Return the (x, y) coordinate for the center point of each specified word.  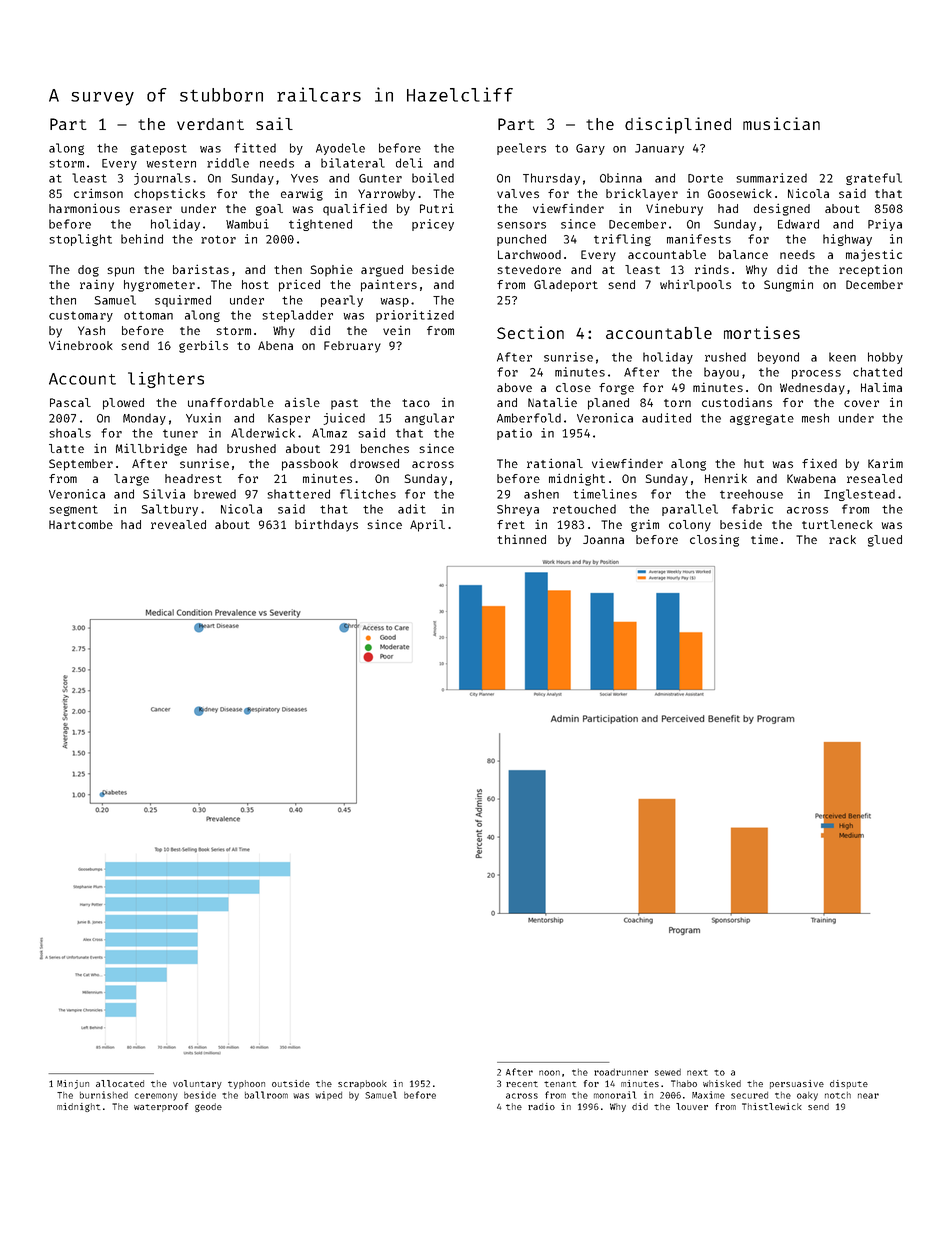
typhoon (246, 1084)
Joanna (603, 539)
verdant (210, 124)
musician (781, 123)
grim (645, 525)
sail (274, 123)
